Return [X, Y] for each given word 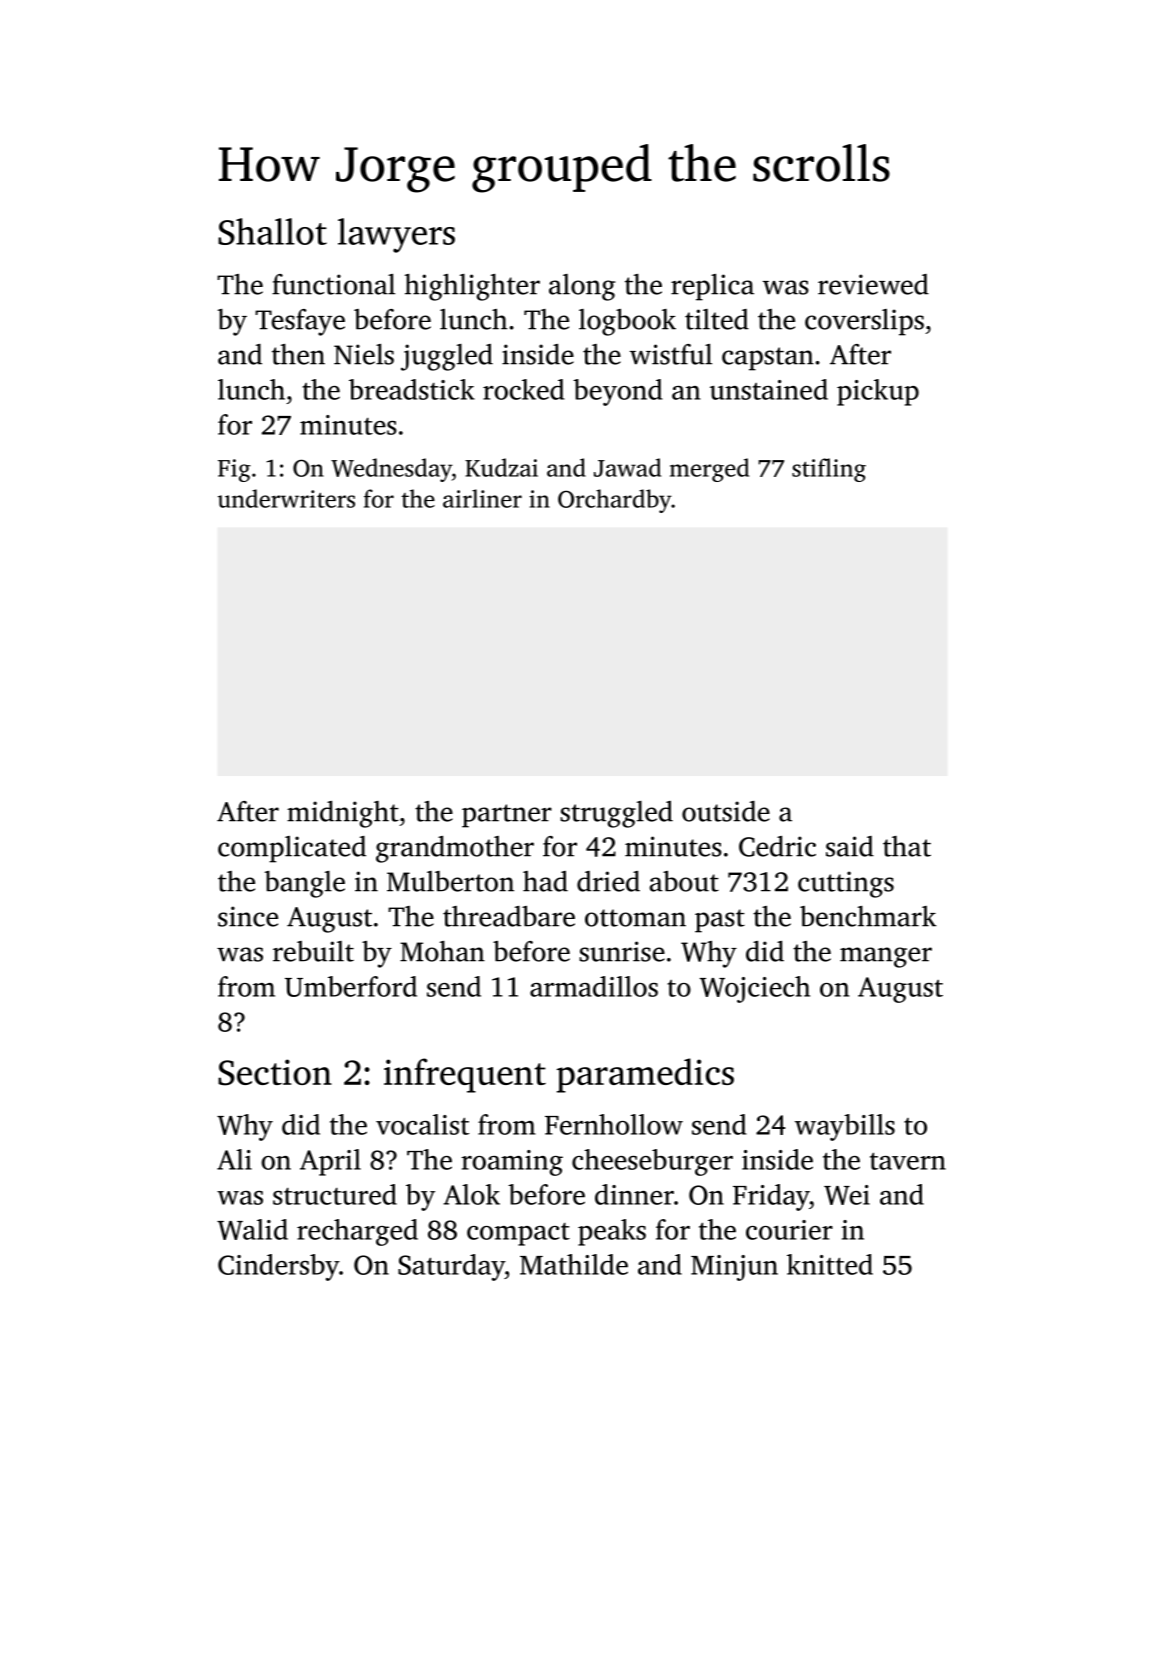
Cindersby [278, 1267]
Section [275, 1072]
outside [726, 811]
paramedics [645, 1075]
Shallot [272, 231]
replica [712, 287]
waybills [845, 1127]
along [582, 287]
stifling [829, 470]
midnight [343, 814]
